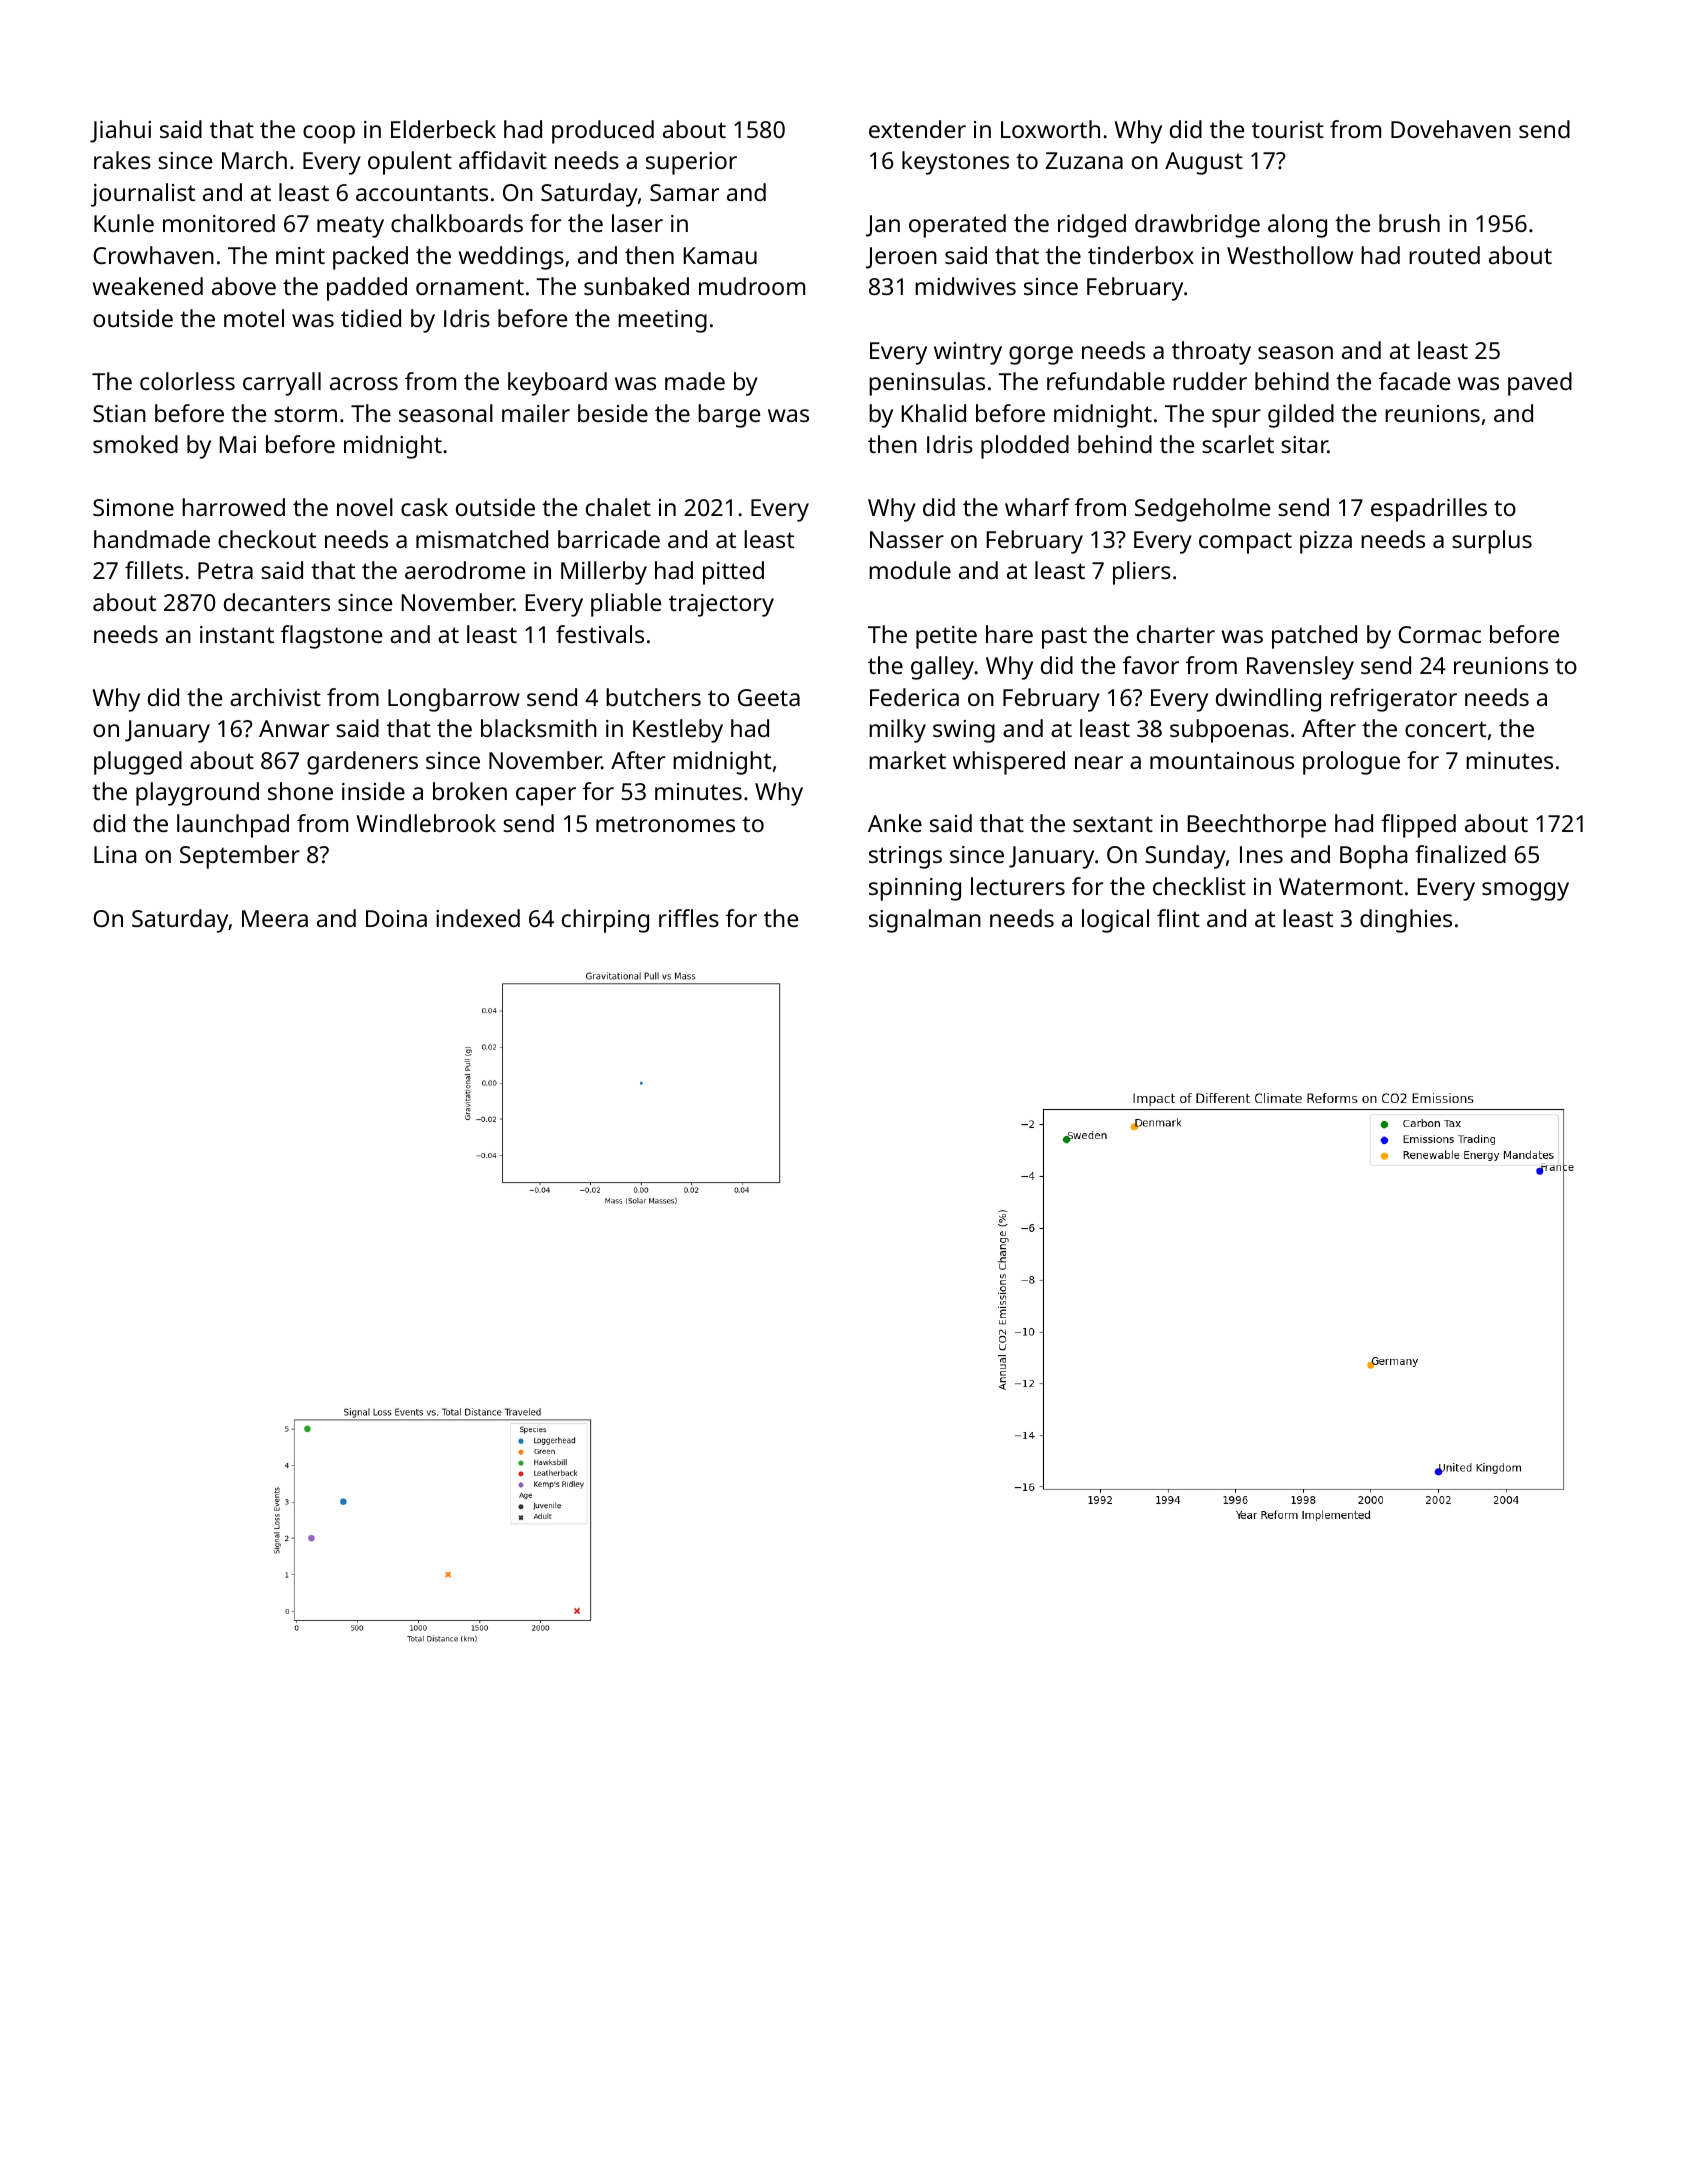 This document has height=2178, width=1683. I want to click on Jiahui, so click(120, 131).
